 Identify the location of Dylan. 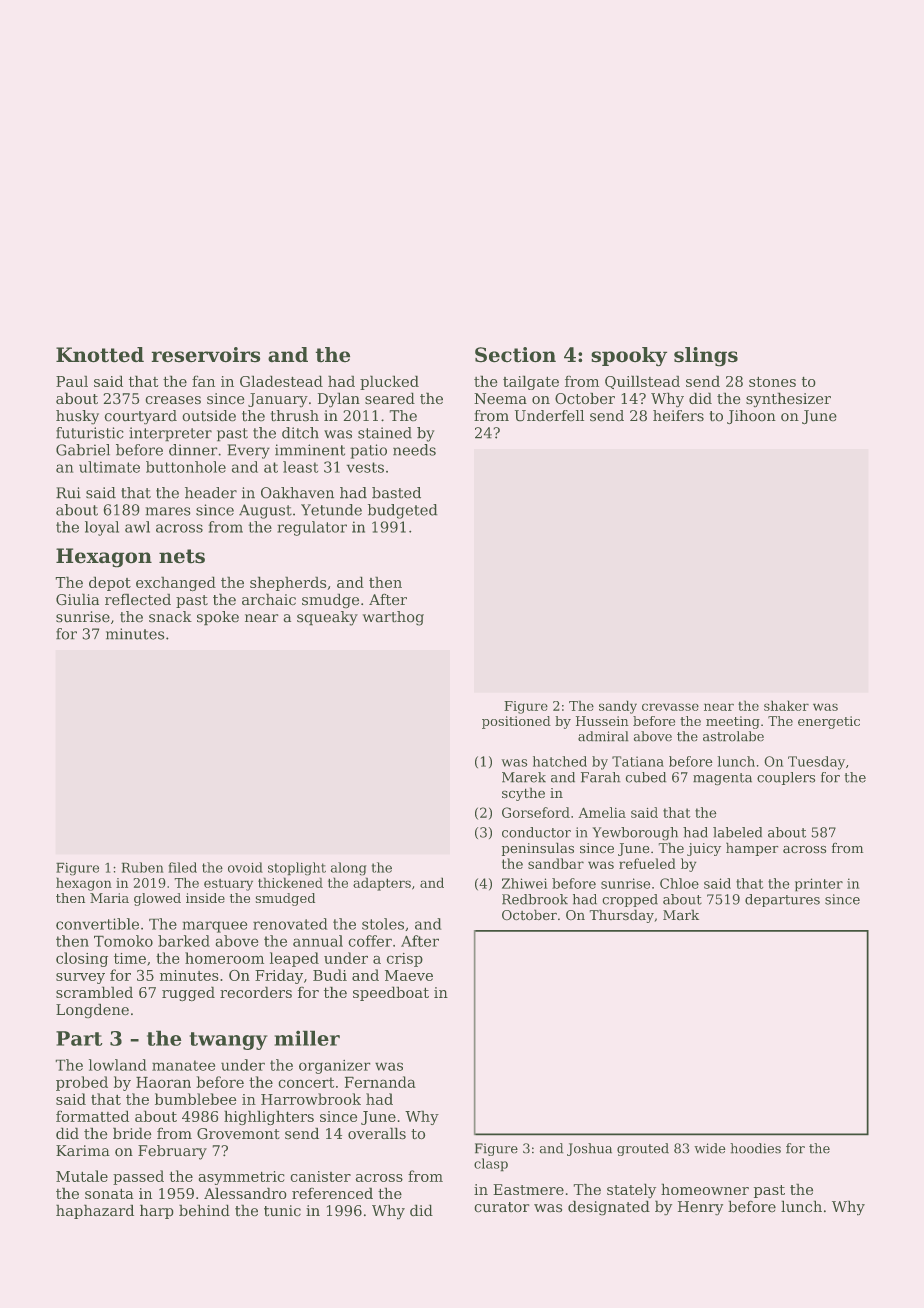
(339, 400).
